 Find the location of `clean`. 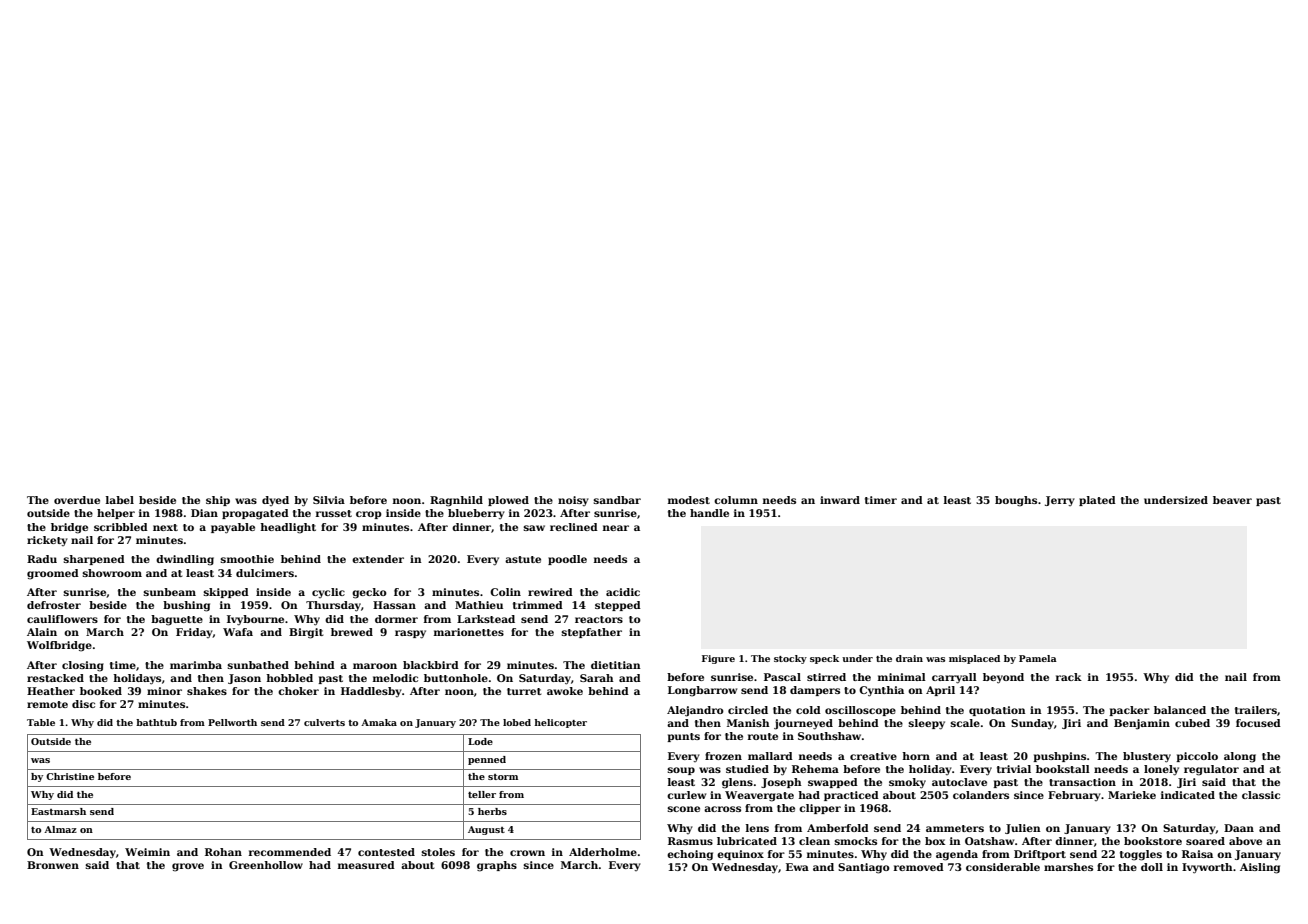

clean is located at coordinates (814, 841).
